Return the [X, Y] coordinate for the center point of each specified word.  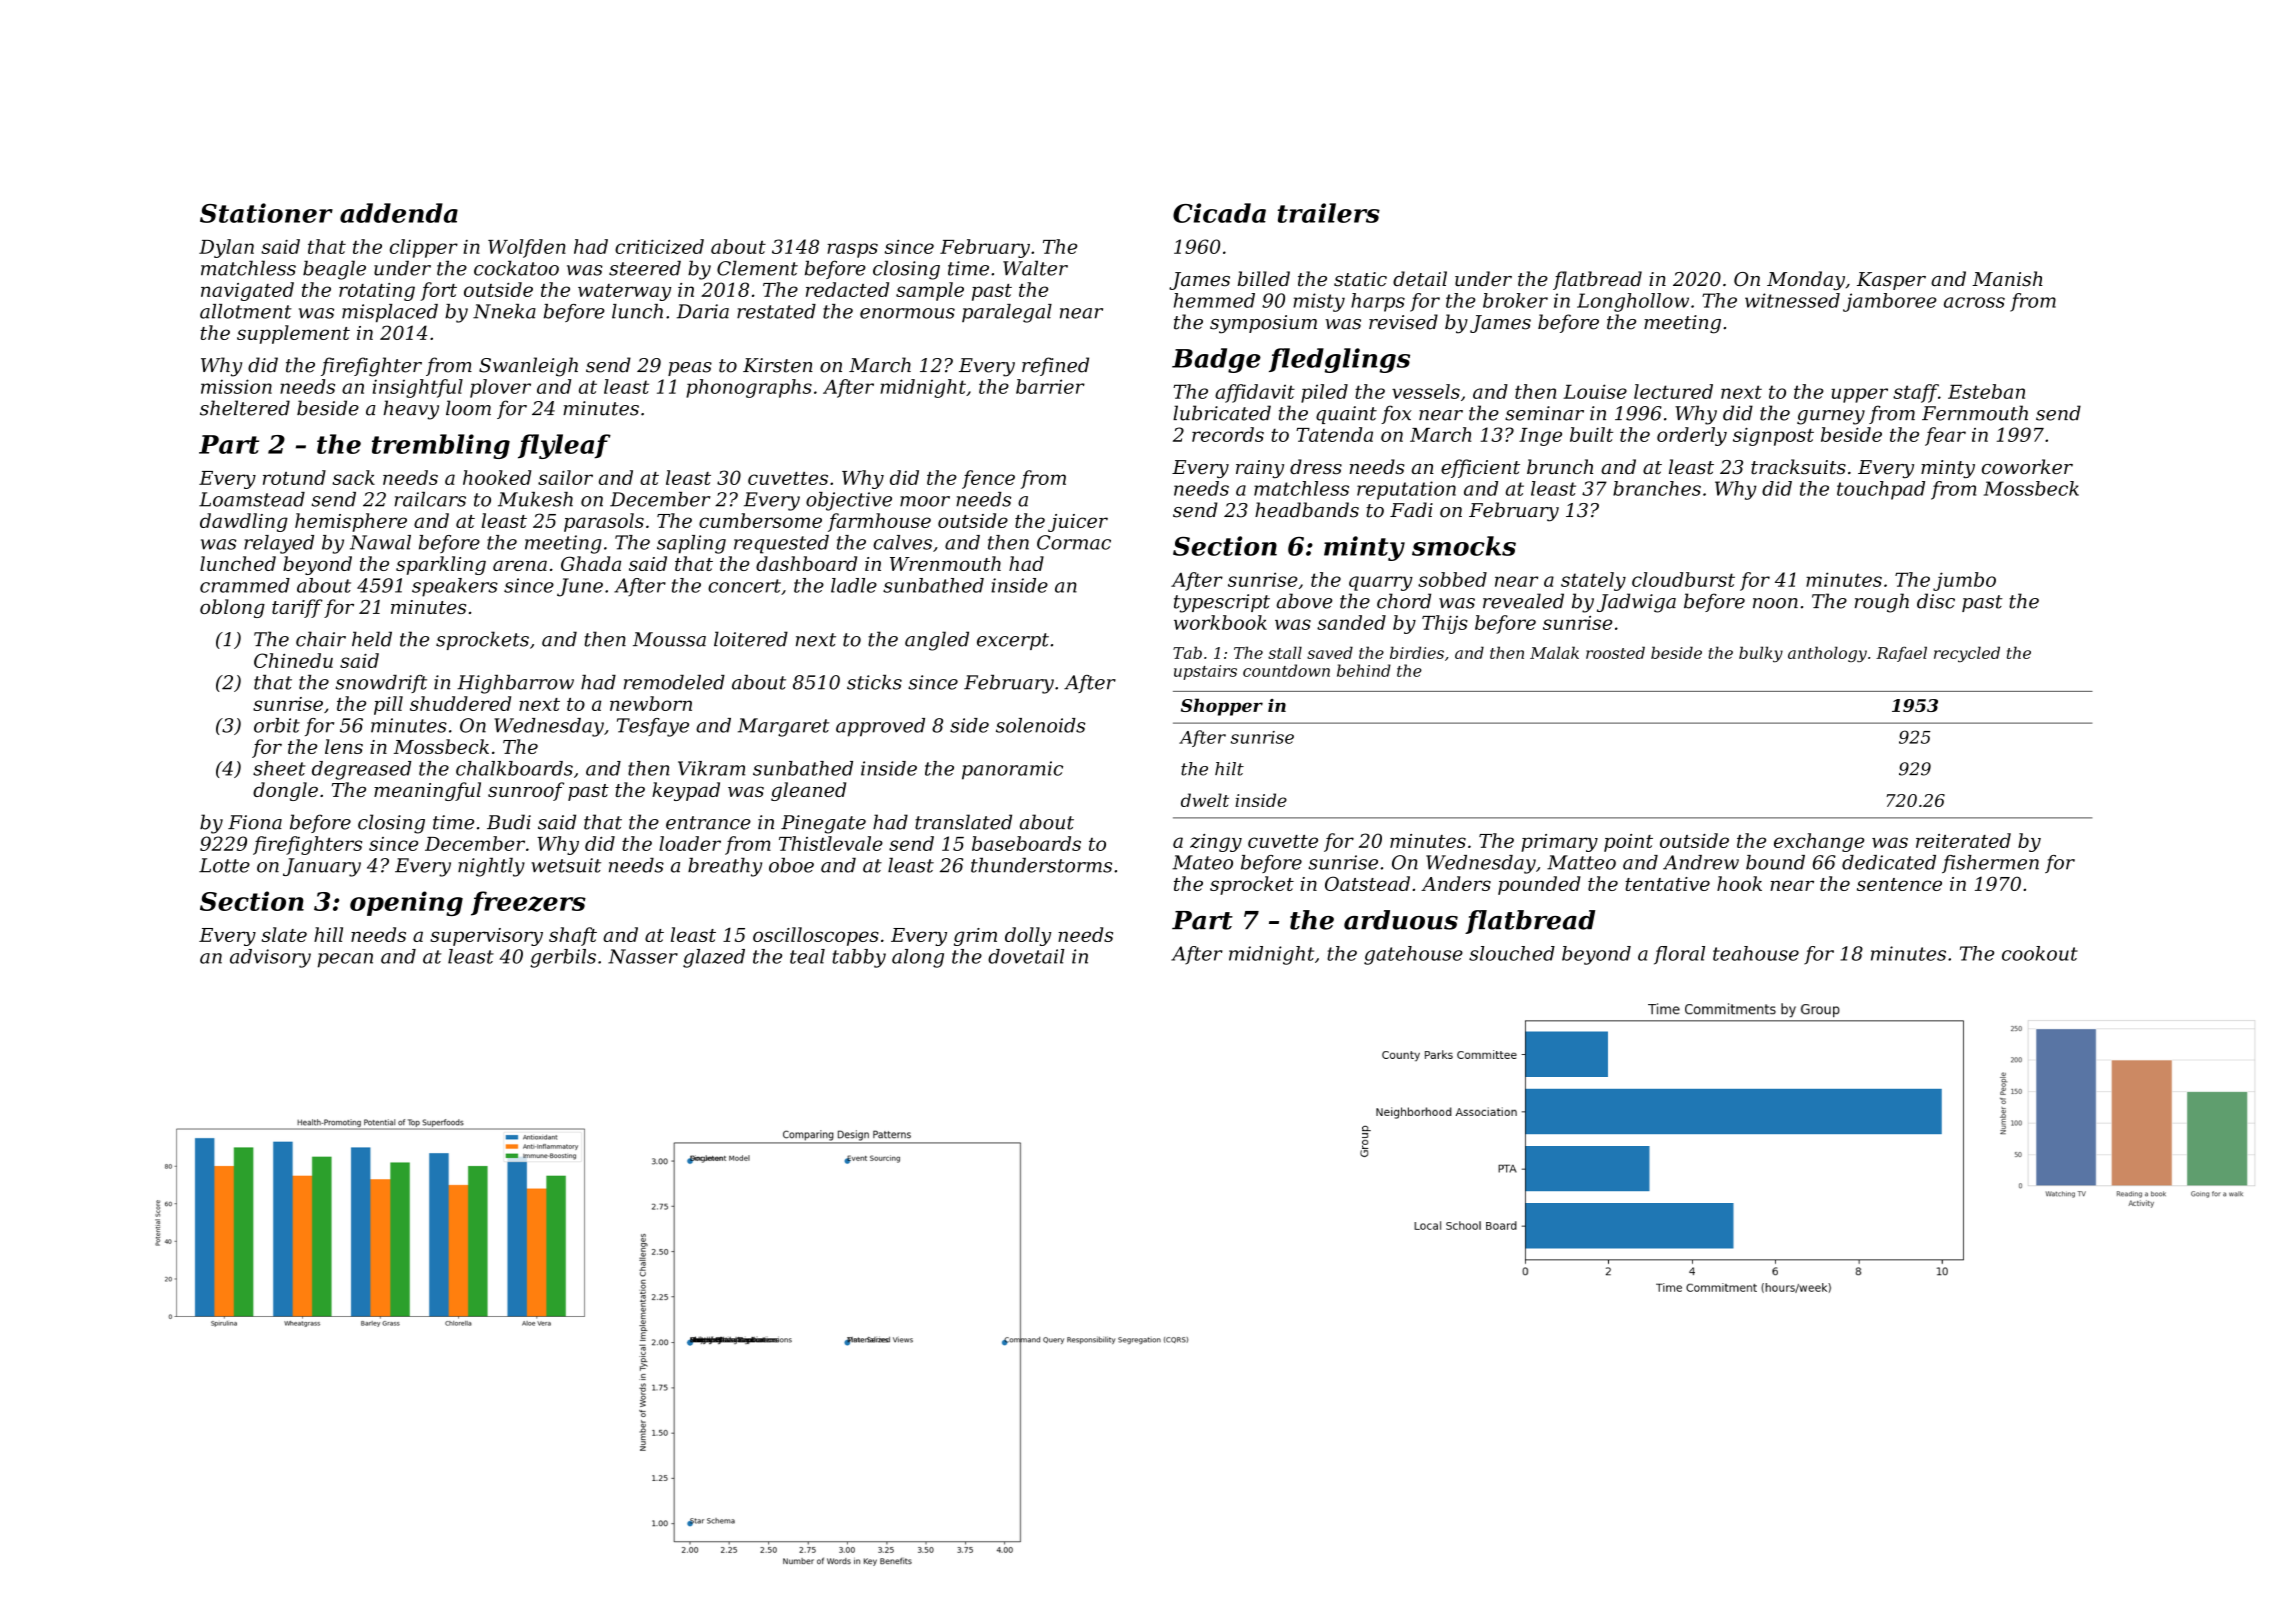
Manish [2007, 279]
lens [344, 746]
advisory [270, 958]
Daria [703, 311]
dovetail [1026, 956]
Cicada [1219, 213]
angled [937, 641]
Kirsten [778, 365]
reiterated [1963, 840]
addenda [399, 213]
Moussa [669, 639]
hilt [1229, 769]
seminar [1544, 413]
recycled [1967, 654]
